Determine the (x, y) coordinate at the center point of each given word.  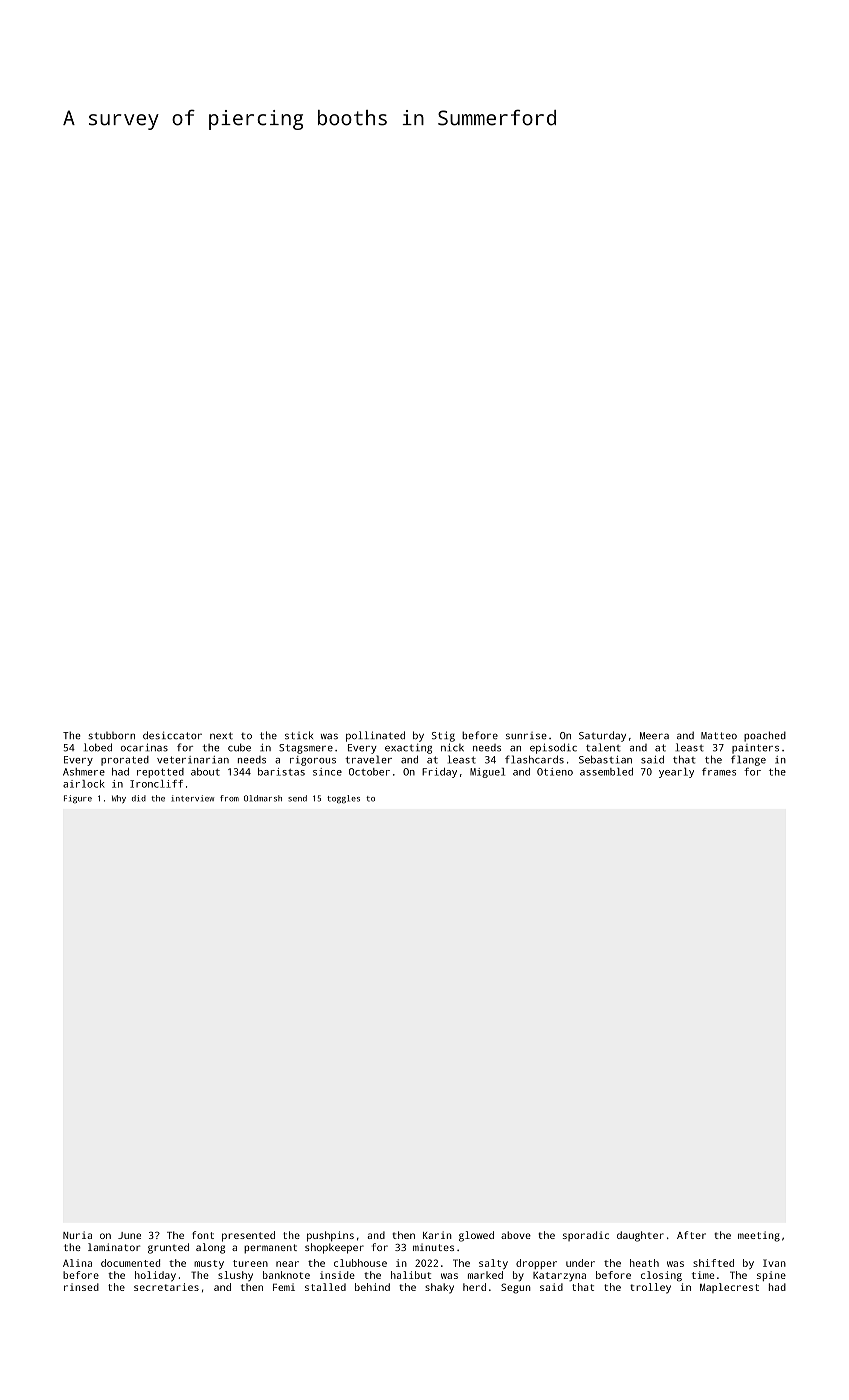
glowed (476, 1236)
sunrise (526, 736)
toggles (343, 799)
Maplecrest (729, 1288)
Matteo (719, 736)
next (221, 736)
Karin (437, 1235)
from (229, 798)
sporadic (586, 1236)
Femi (284, 1287)
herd (474, 1287)
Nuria (77, 1235)
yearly (676, 773)
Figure (78, 799)
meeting (759, 1236)
